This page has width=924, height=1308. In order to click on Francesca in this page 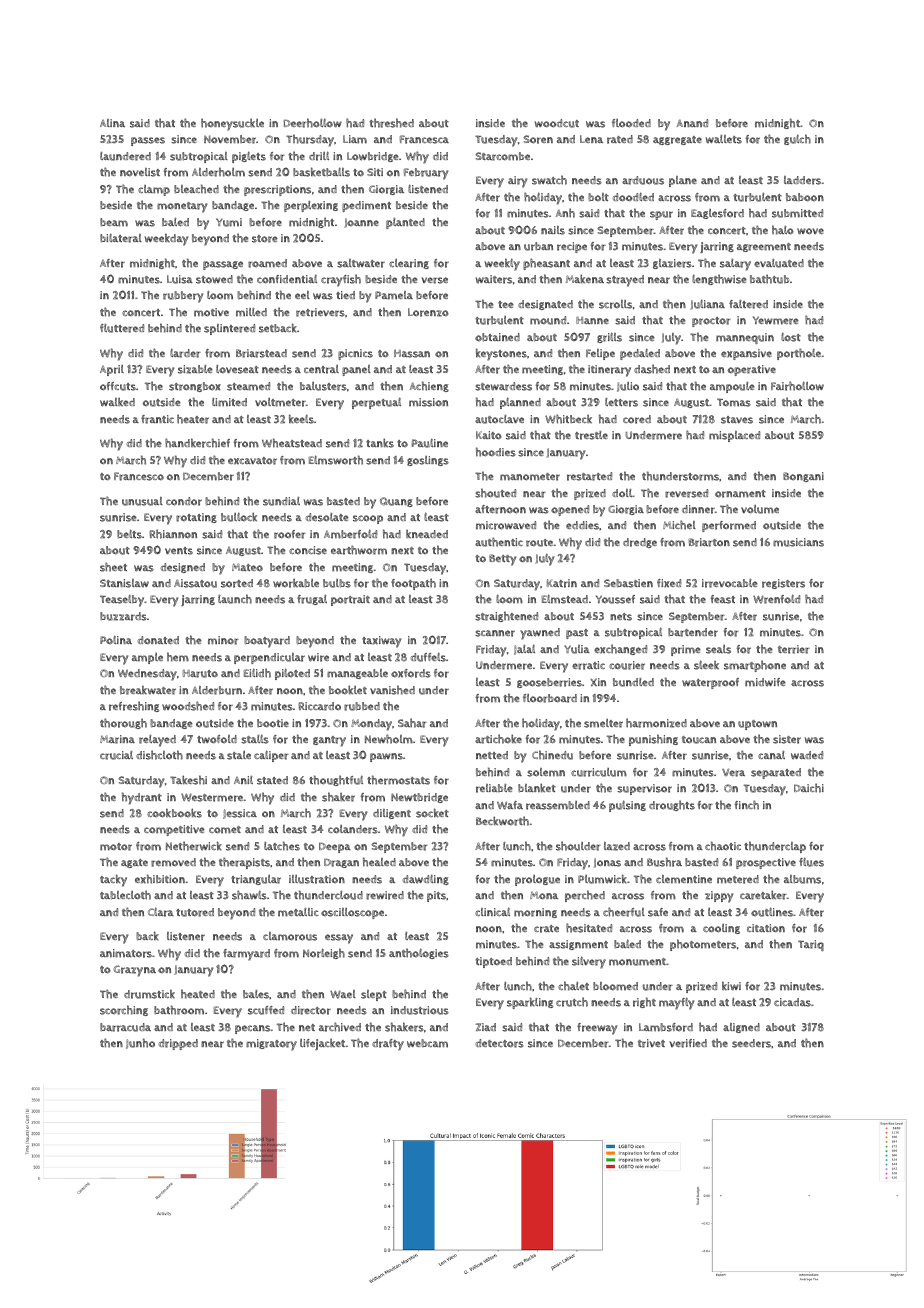, I will do `click(424, 139)`.
